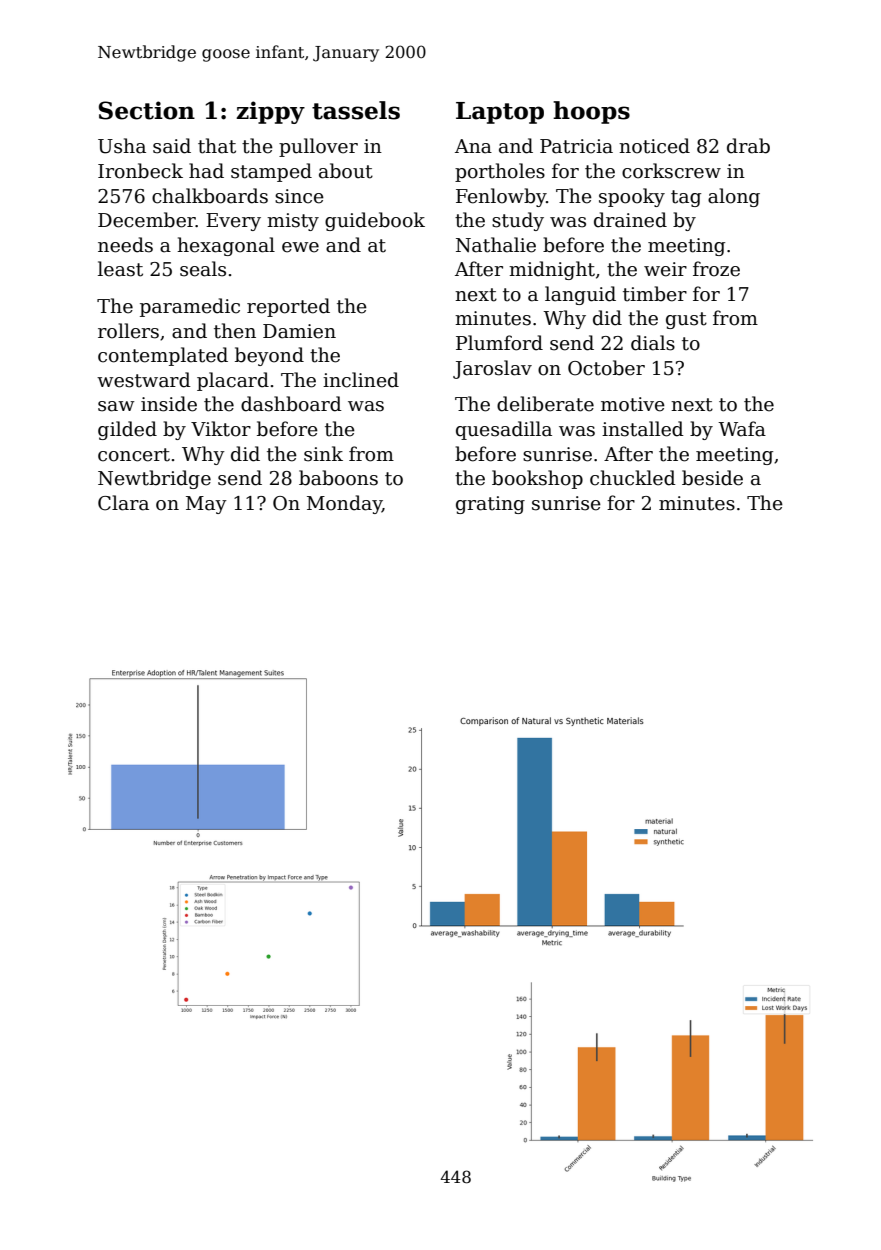 This page has width=881, height=1250. What do you see at coordinates (361, 380) in the page?
I see `inclined` at bounding box center [361, 380].
